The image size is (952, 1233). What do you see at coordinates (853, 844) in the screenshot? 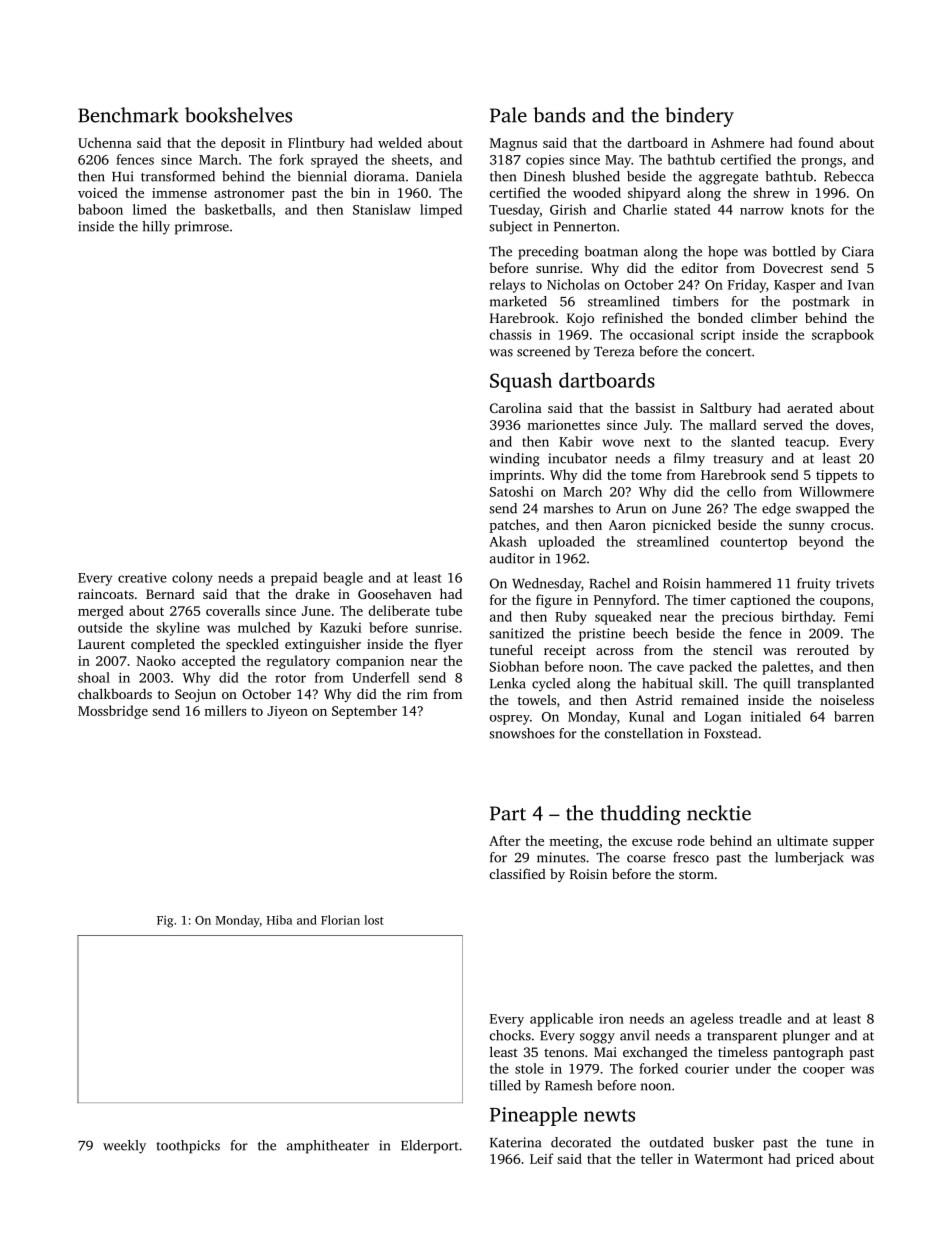
I see `supper` at bounding box center [853, 844].
